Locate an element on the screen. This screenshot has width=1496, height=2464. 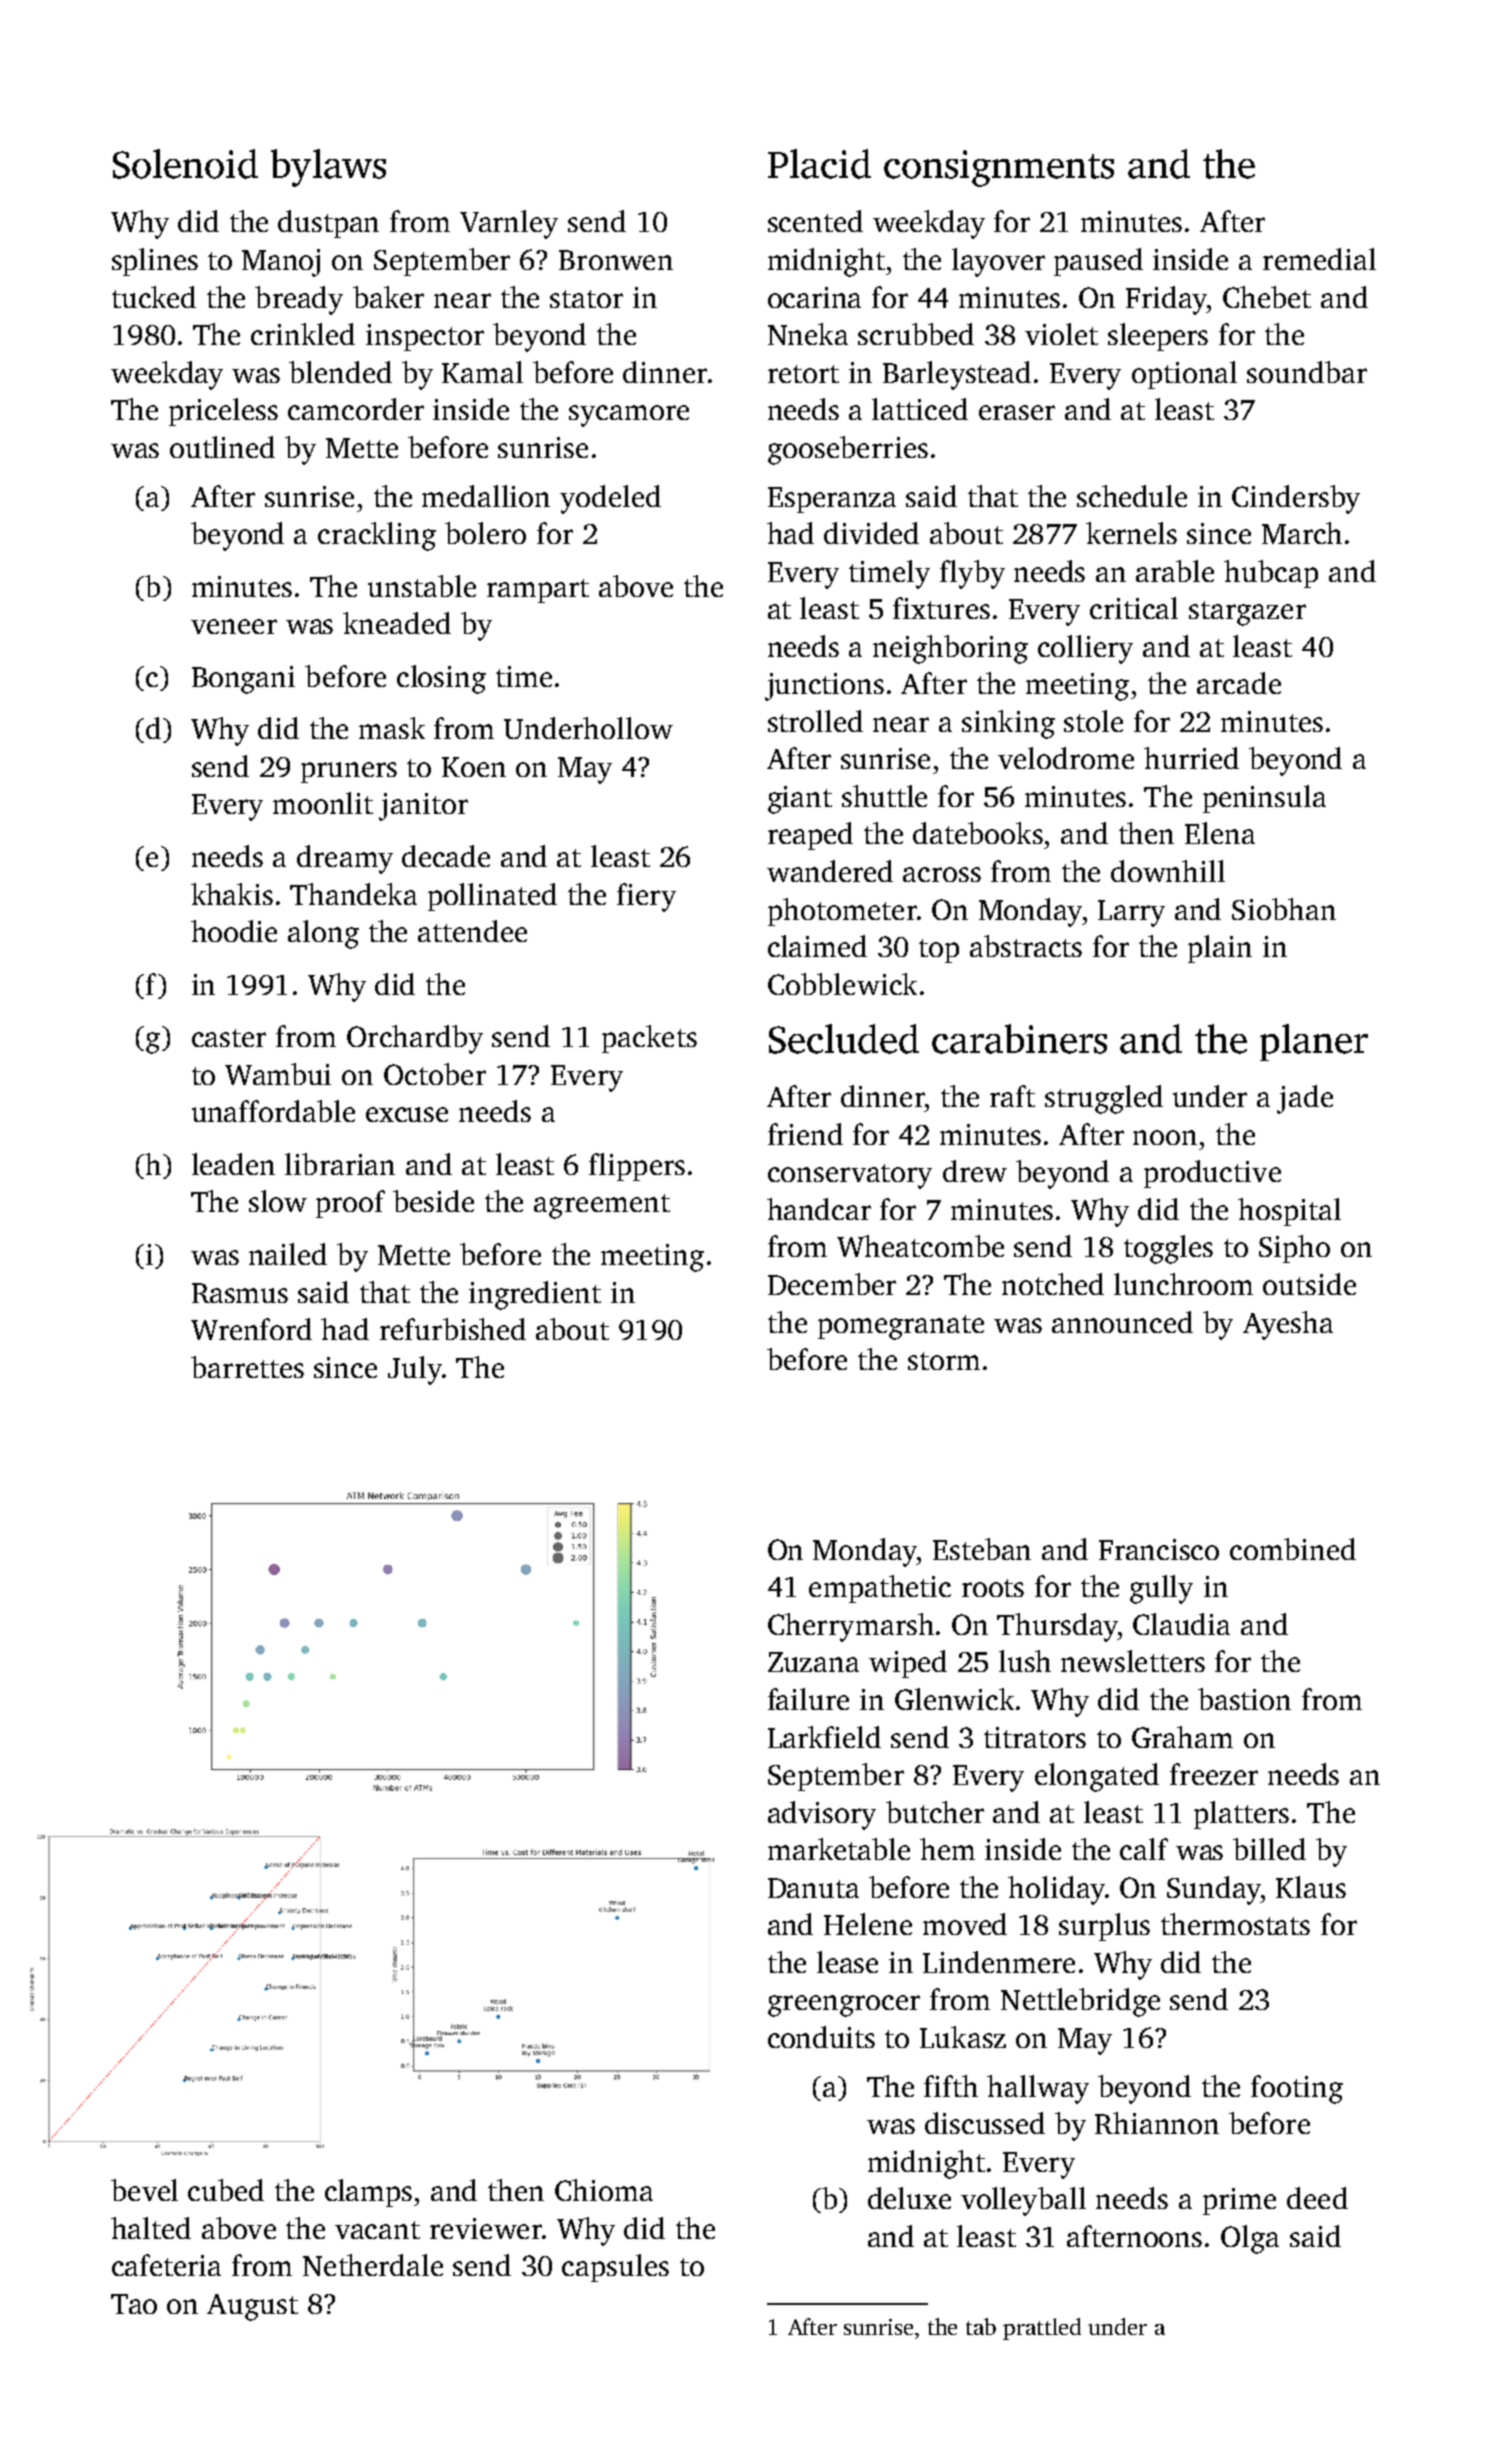
remedial is located at coordinates (1319, 259).
